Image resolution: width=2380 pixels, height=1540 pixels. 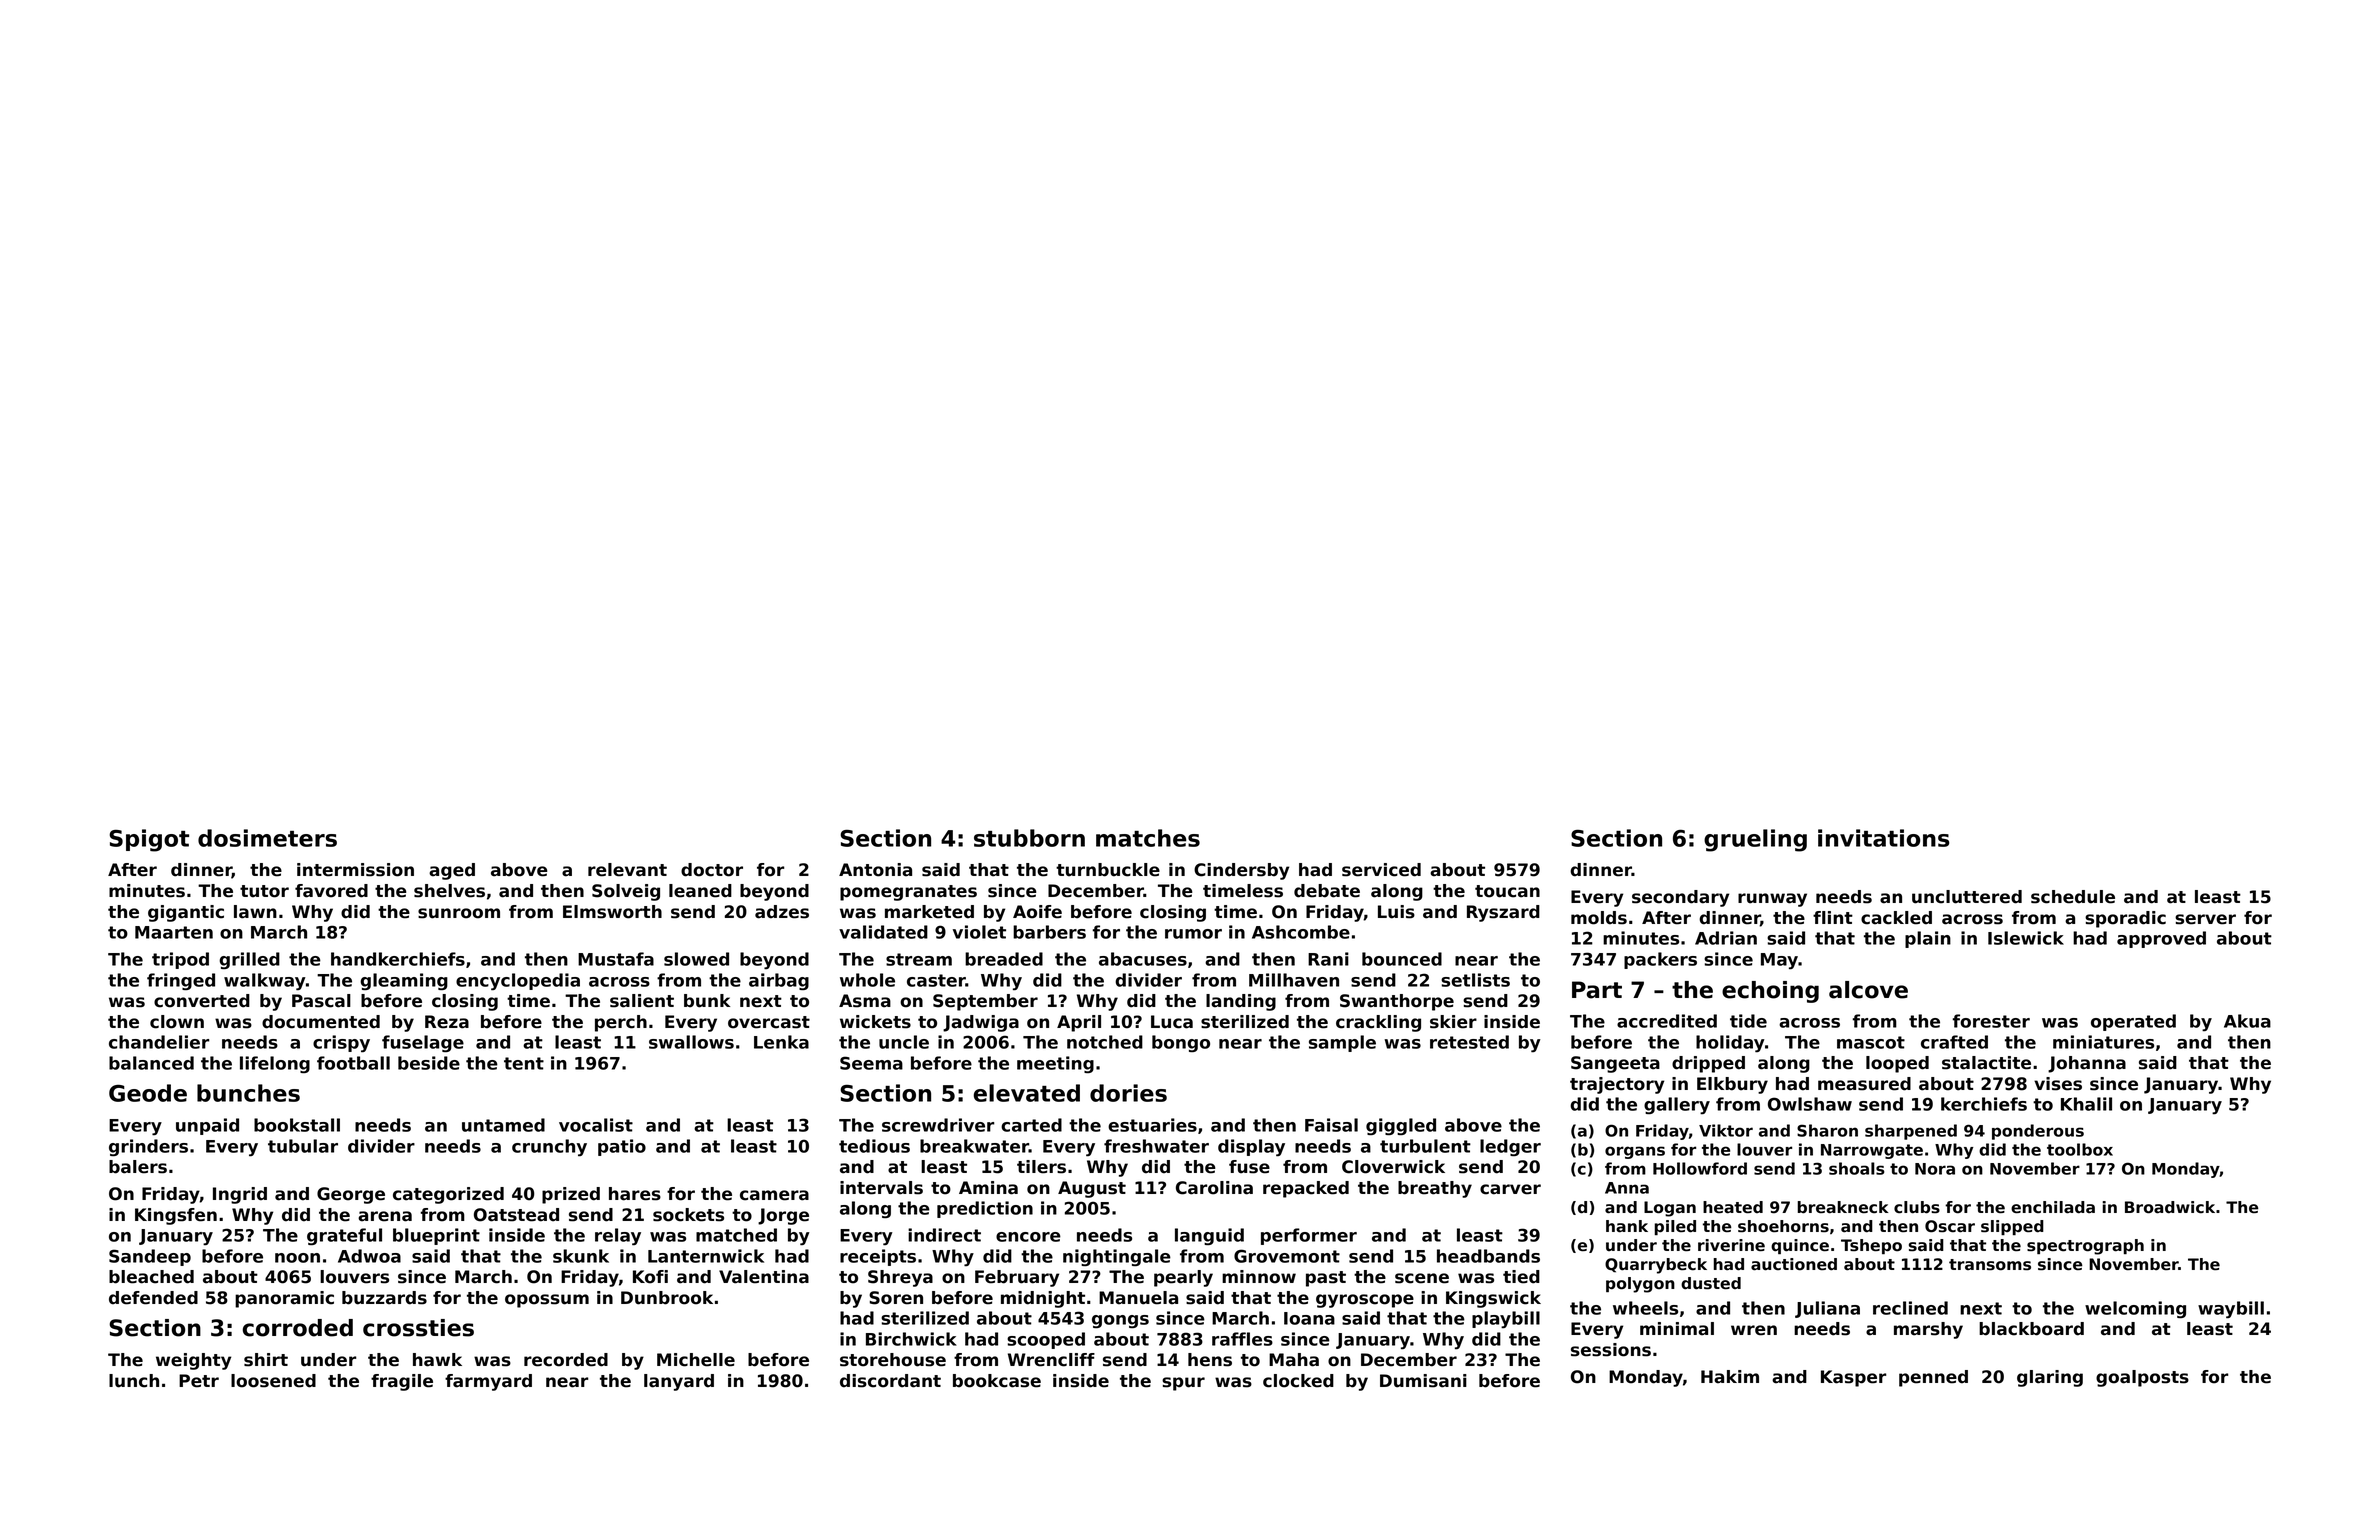 I want to click on lunch, so click(x=134, y=1381).
